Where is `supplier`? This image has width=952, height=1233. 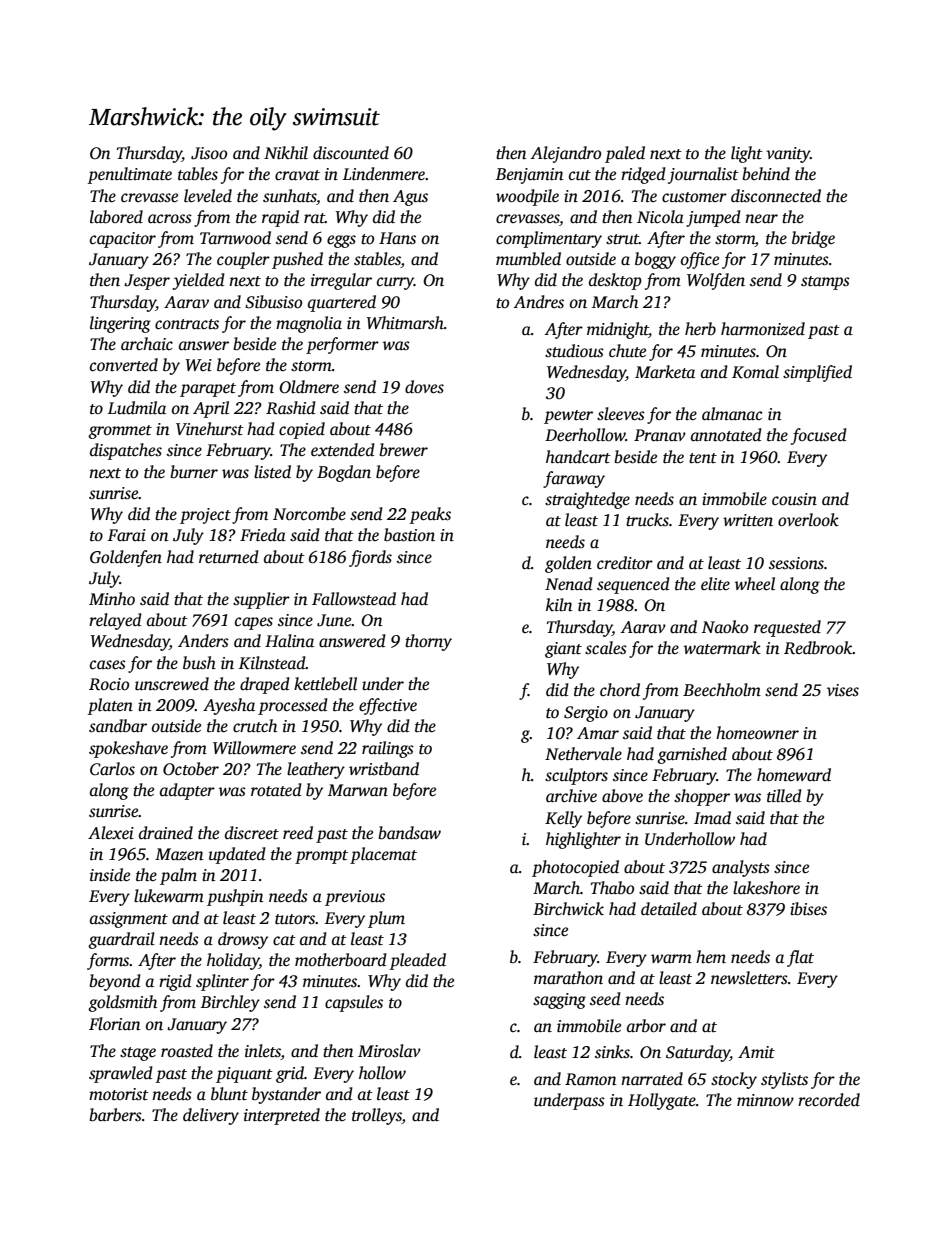 supplier is located at coordinates (261, 600).
